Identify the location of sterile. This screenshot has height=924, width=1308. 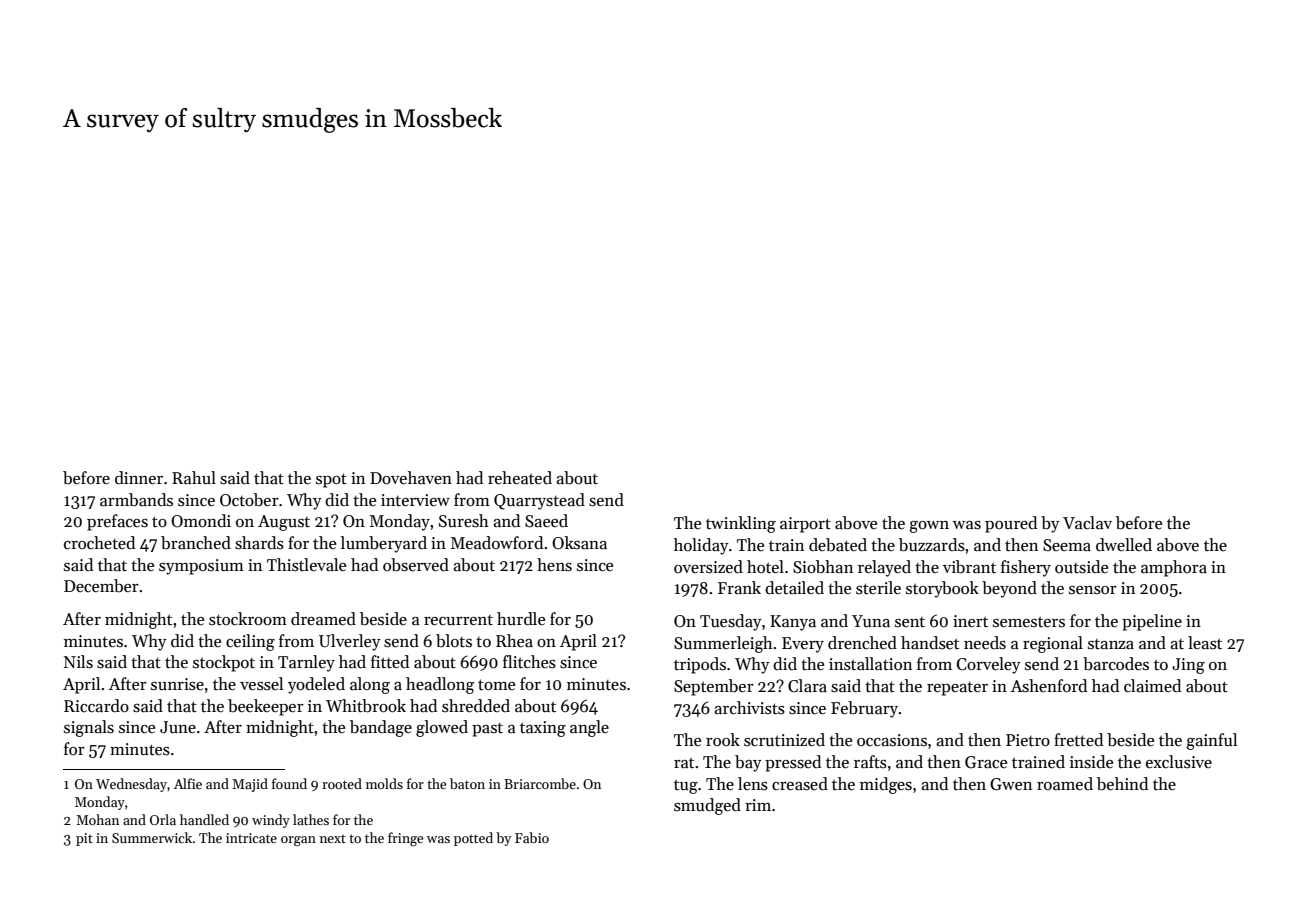
(878, 588).
